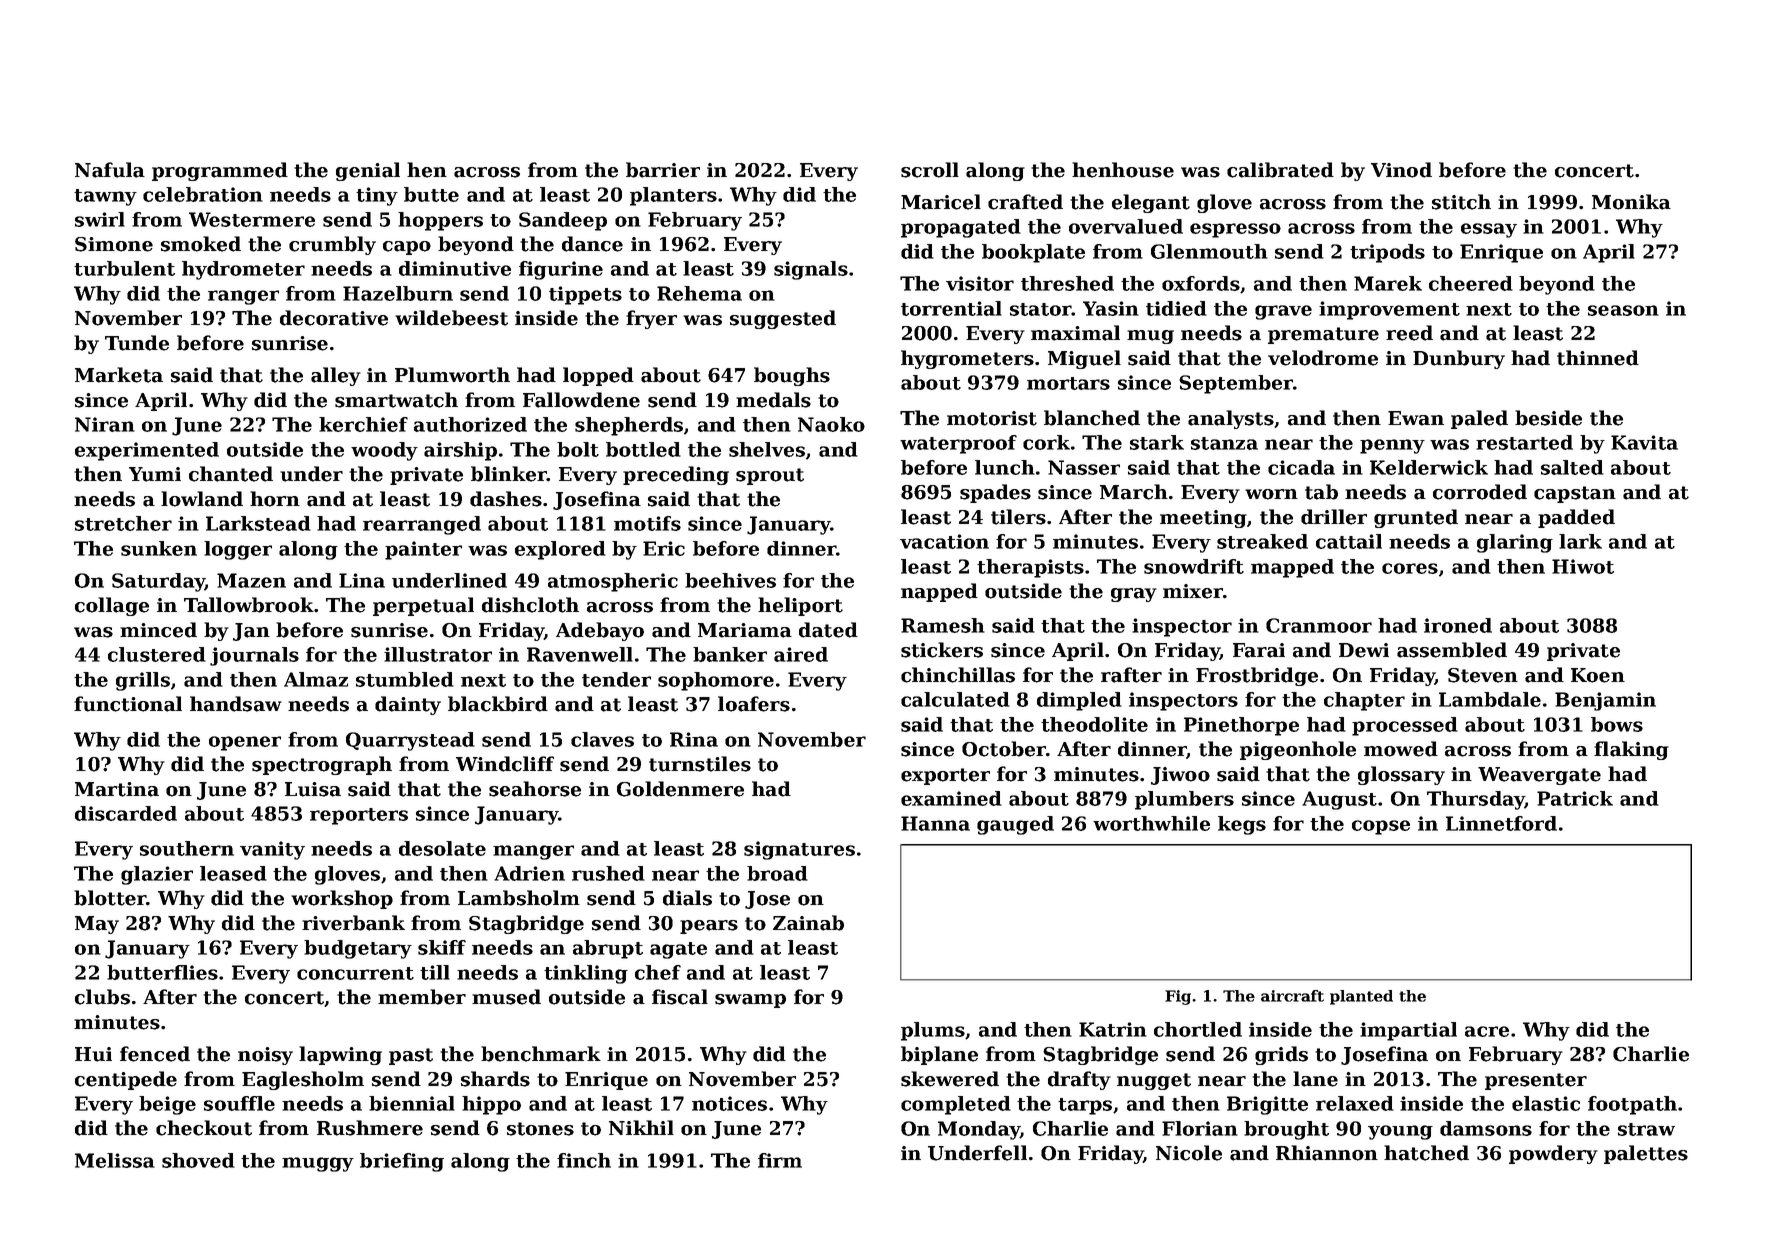  Describe the element at coordinates (368, 171) in the document. I see `genial` at that location.
